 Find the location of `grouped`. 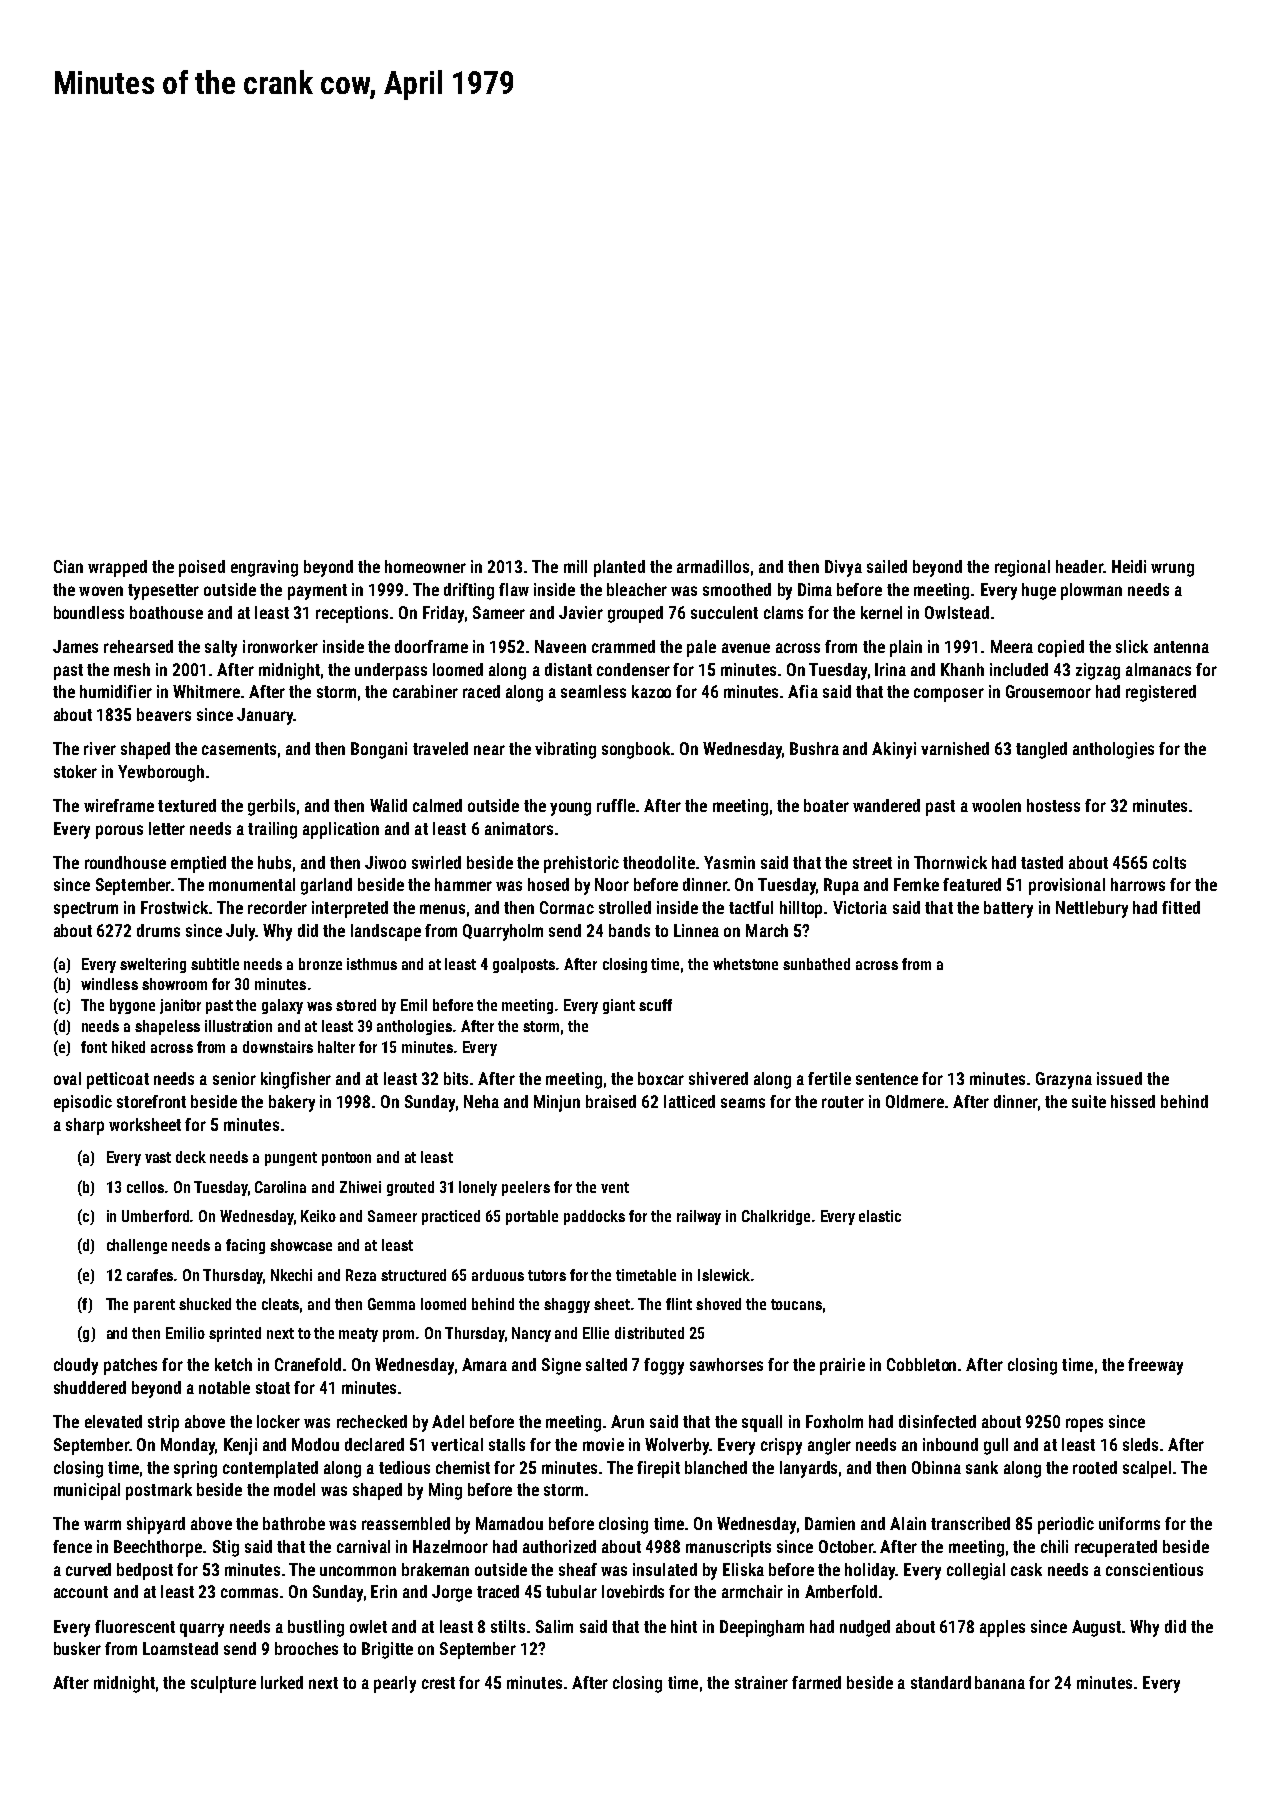

grouped is located at coordinates (635, 614).
